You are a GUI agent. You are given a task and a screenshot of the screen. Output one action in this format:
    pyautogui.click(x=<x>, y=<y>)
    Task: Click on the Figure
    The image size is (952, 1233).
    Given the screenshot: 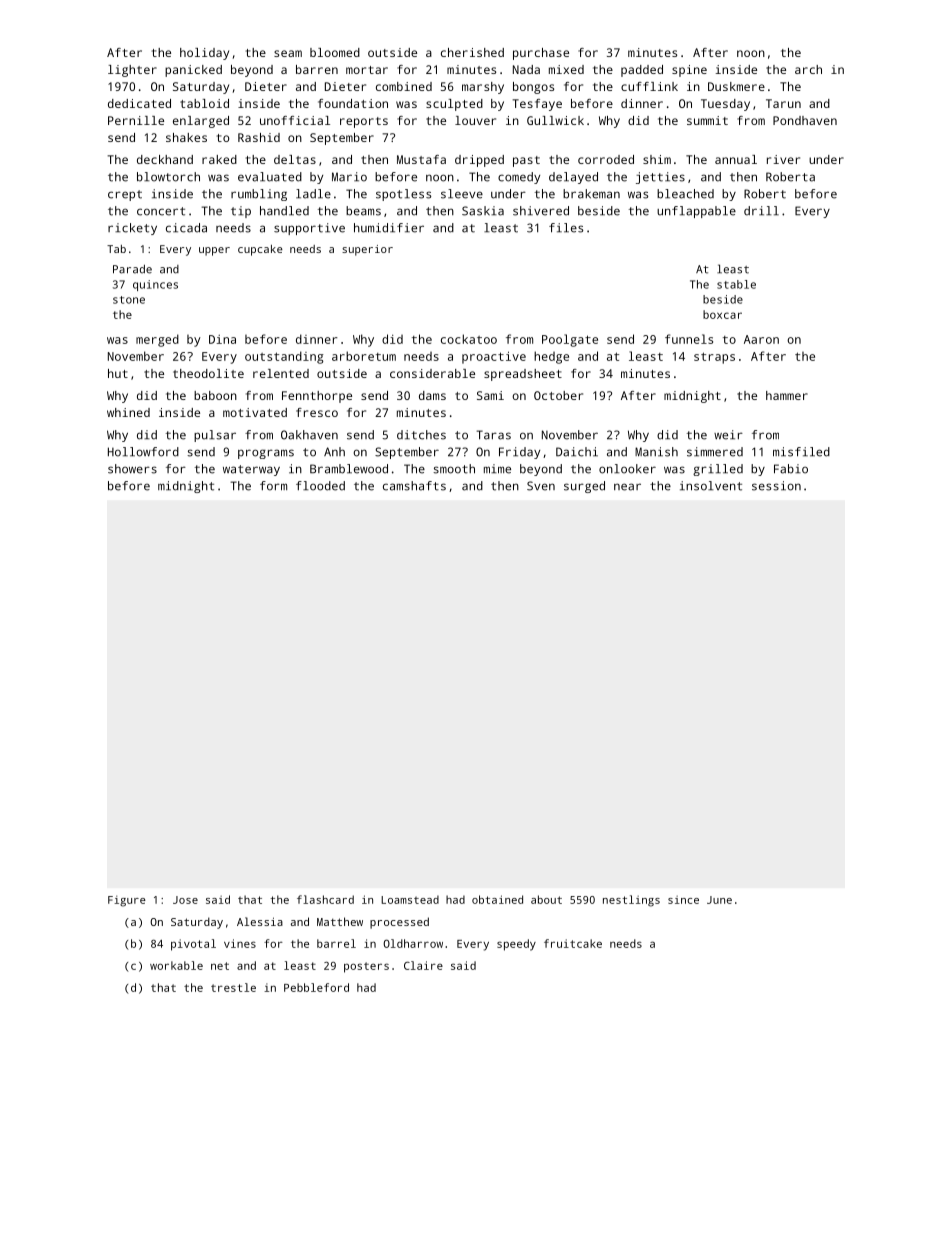 What is the action you would take?
    pyautogui.click(x=127, y=901)
